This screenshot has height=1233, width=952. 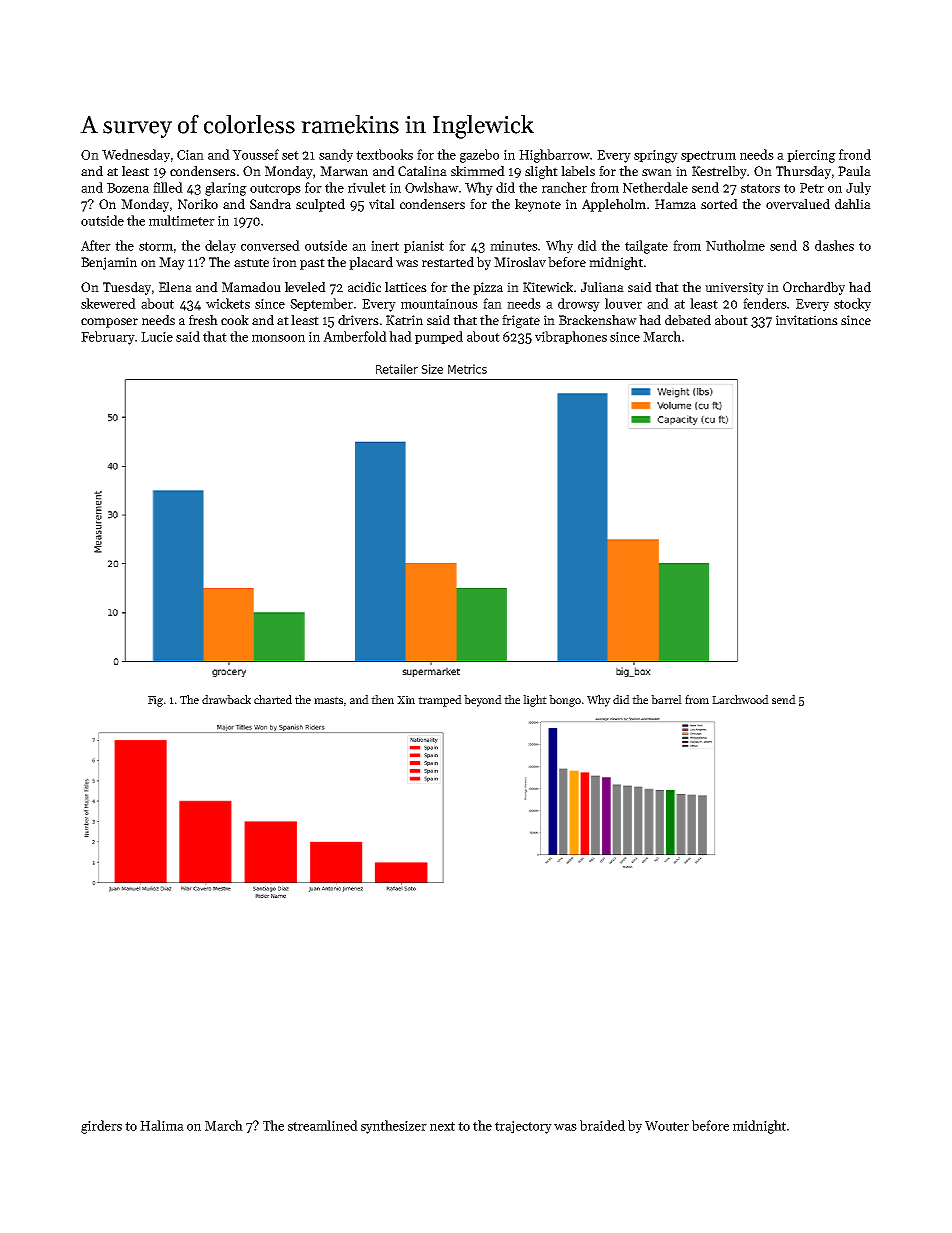 I want to click on Nutholme, so click(x=735, y=245).
